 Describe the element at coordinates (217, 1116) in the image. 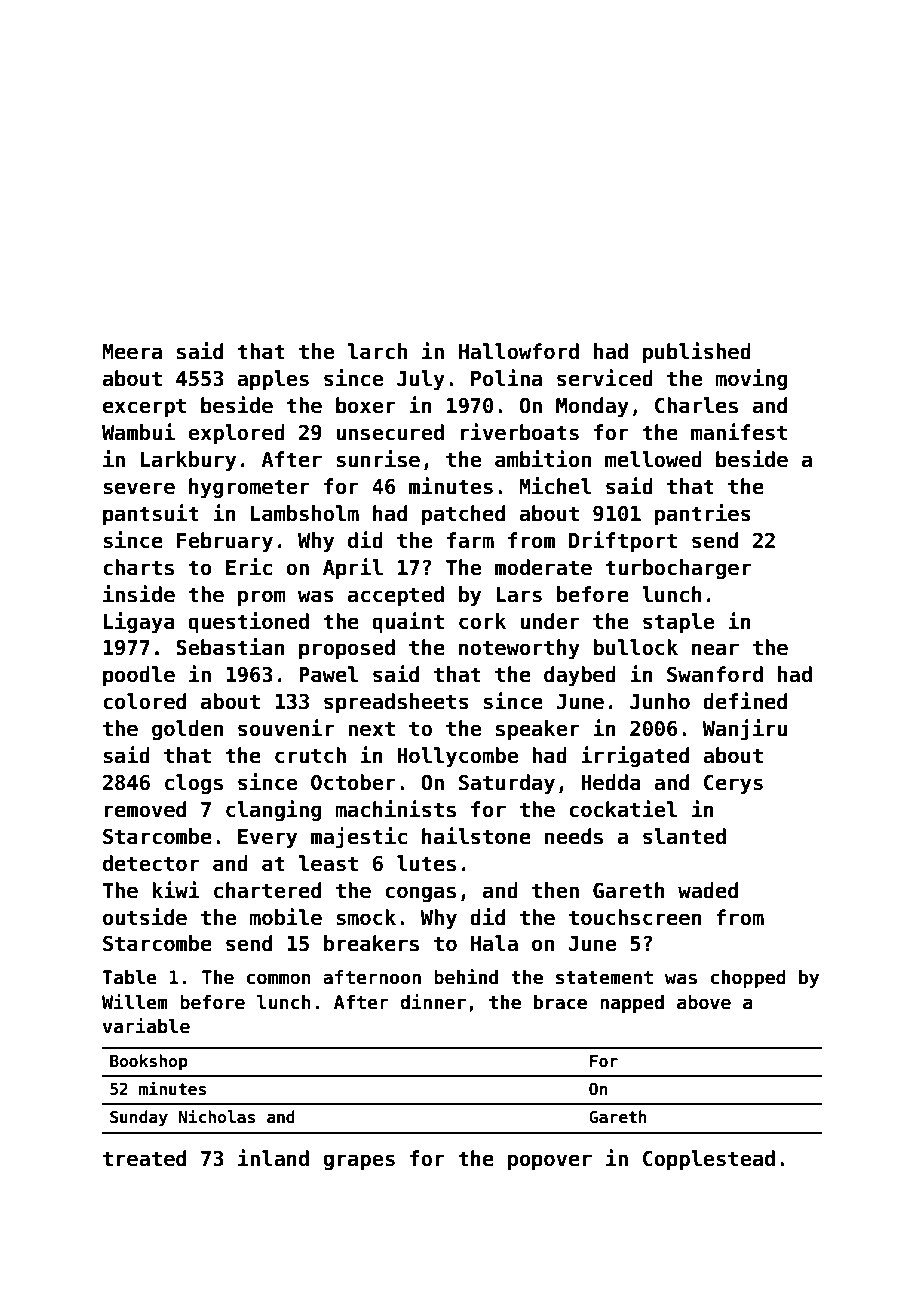

I see `Nicholas` at that location.
